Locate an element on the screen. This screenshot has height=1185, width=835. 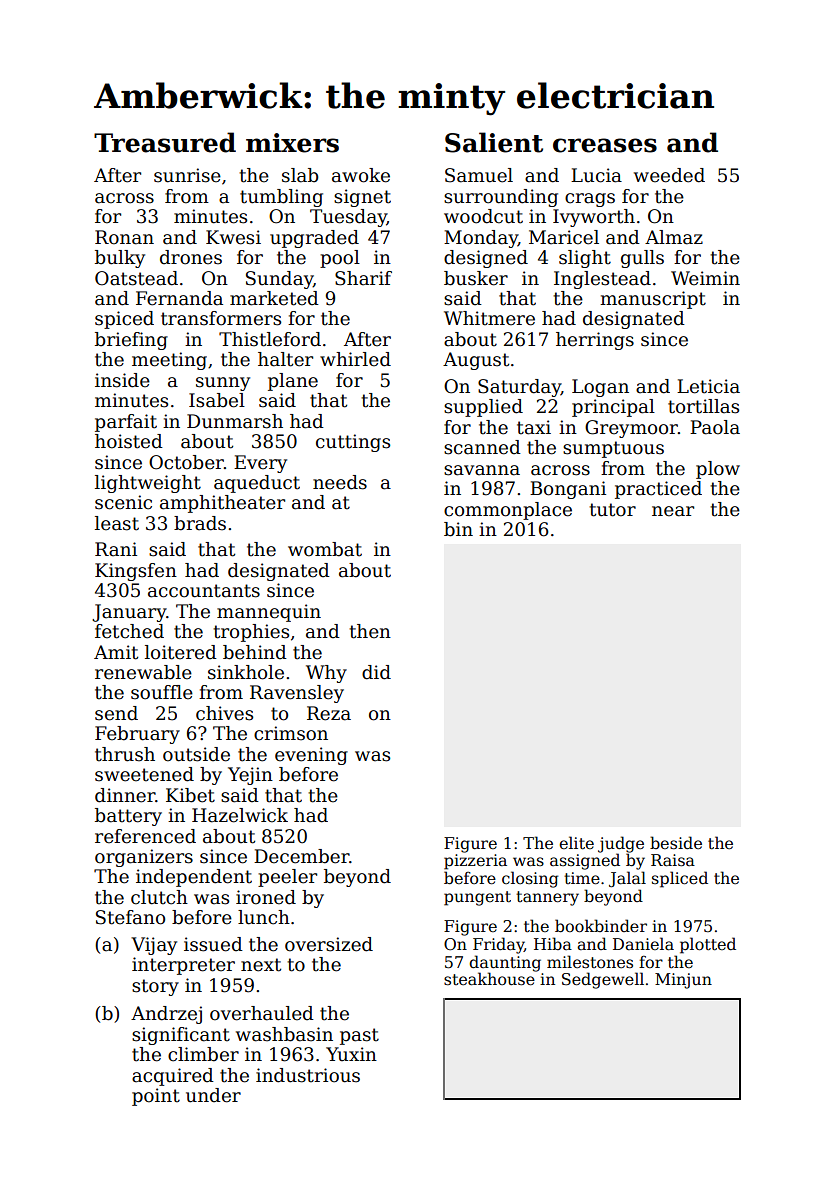
point is located at coordinates (156, 1097).
